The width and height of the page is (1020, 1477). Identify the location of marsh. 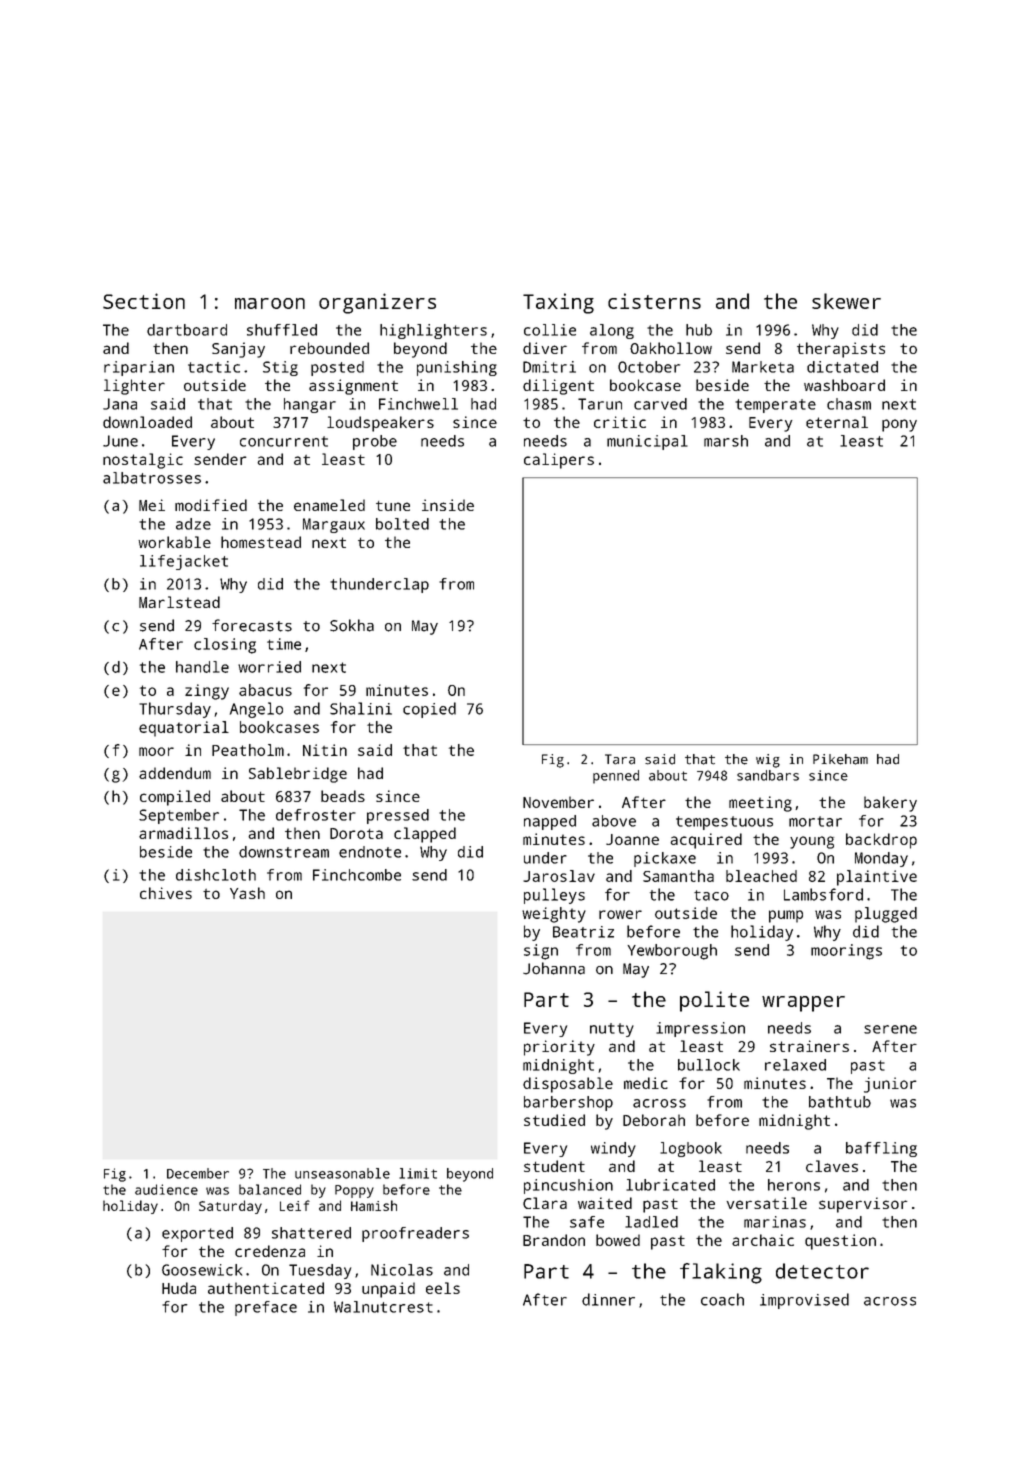
(726, 441).
